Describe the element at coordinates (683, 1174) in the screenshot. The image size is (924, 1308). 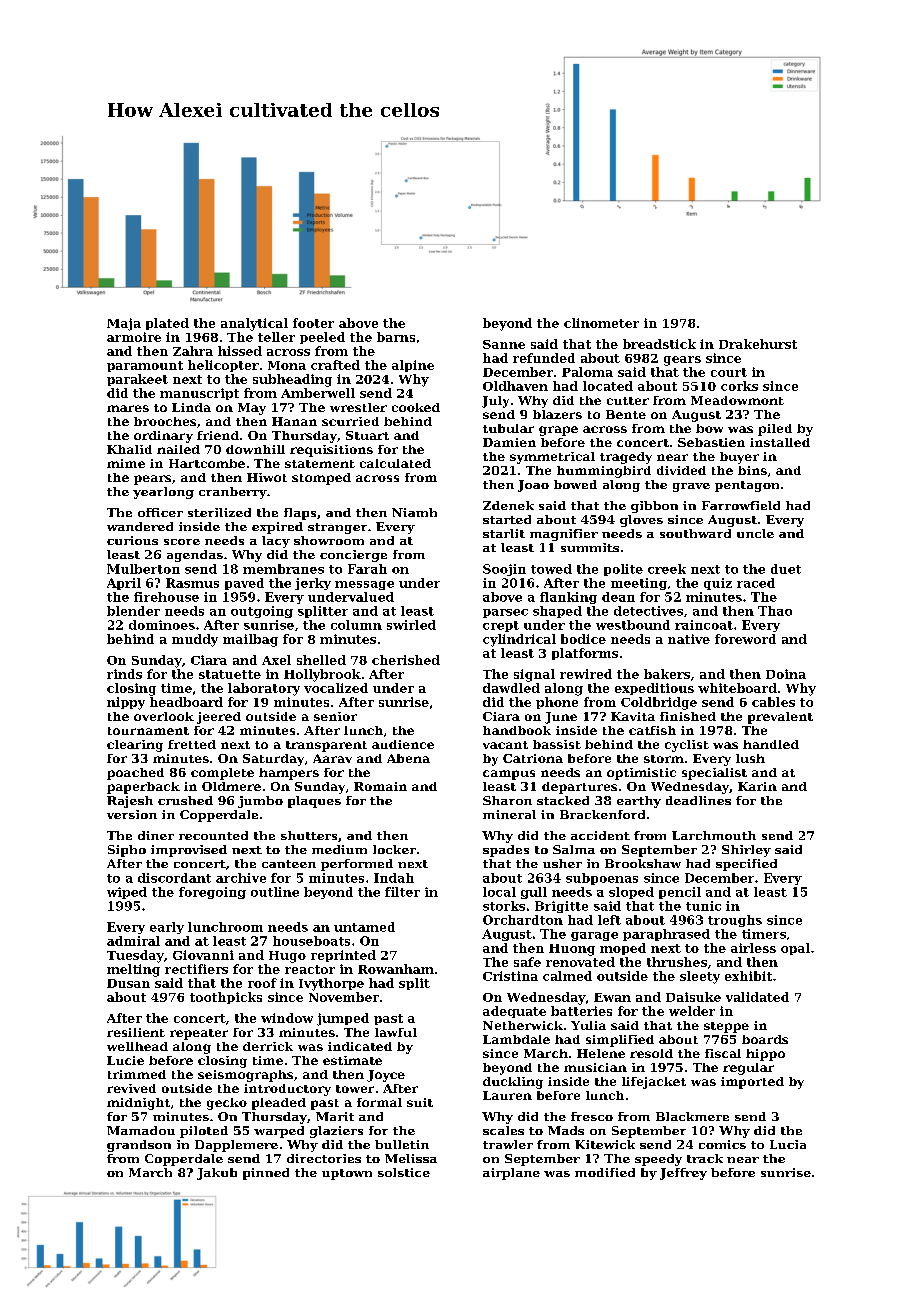
I see `Jeffrey` at that location.
